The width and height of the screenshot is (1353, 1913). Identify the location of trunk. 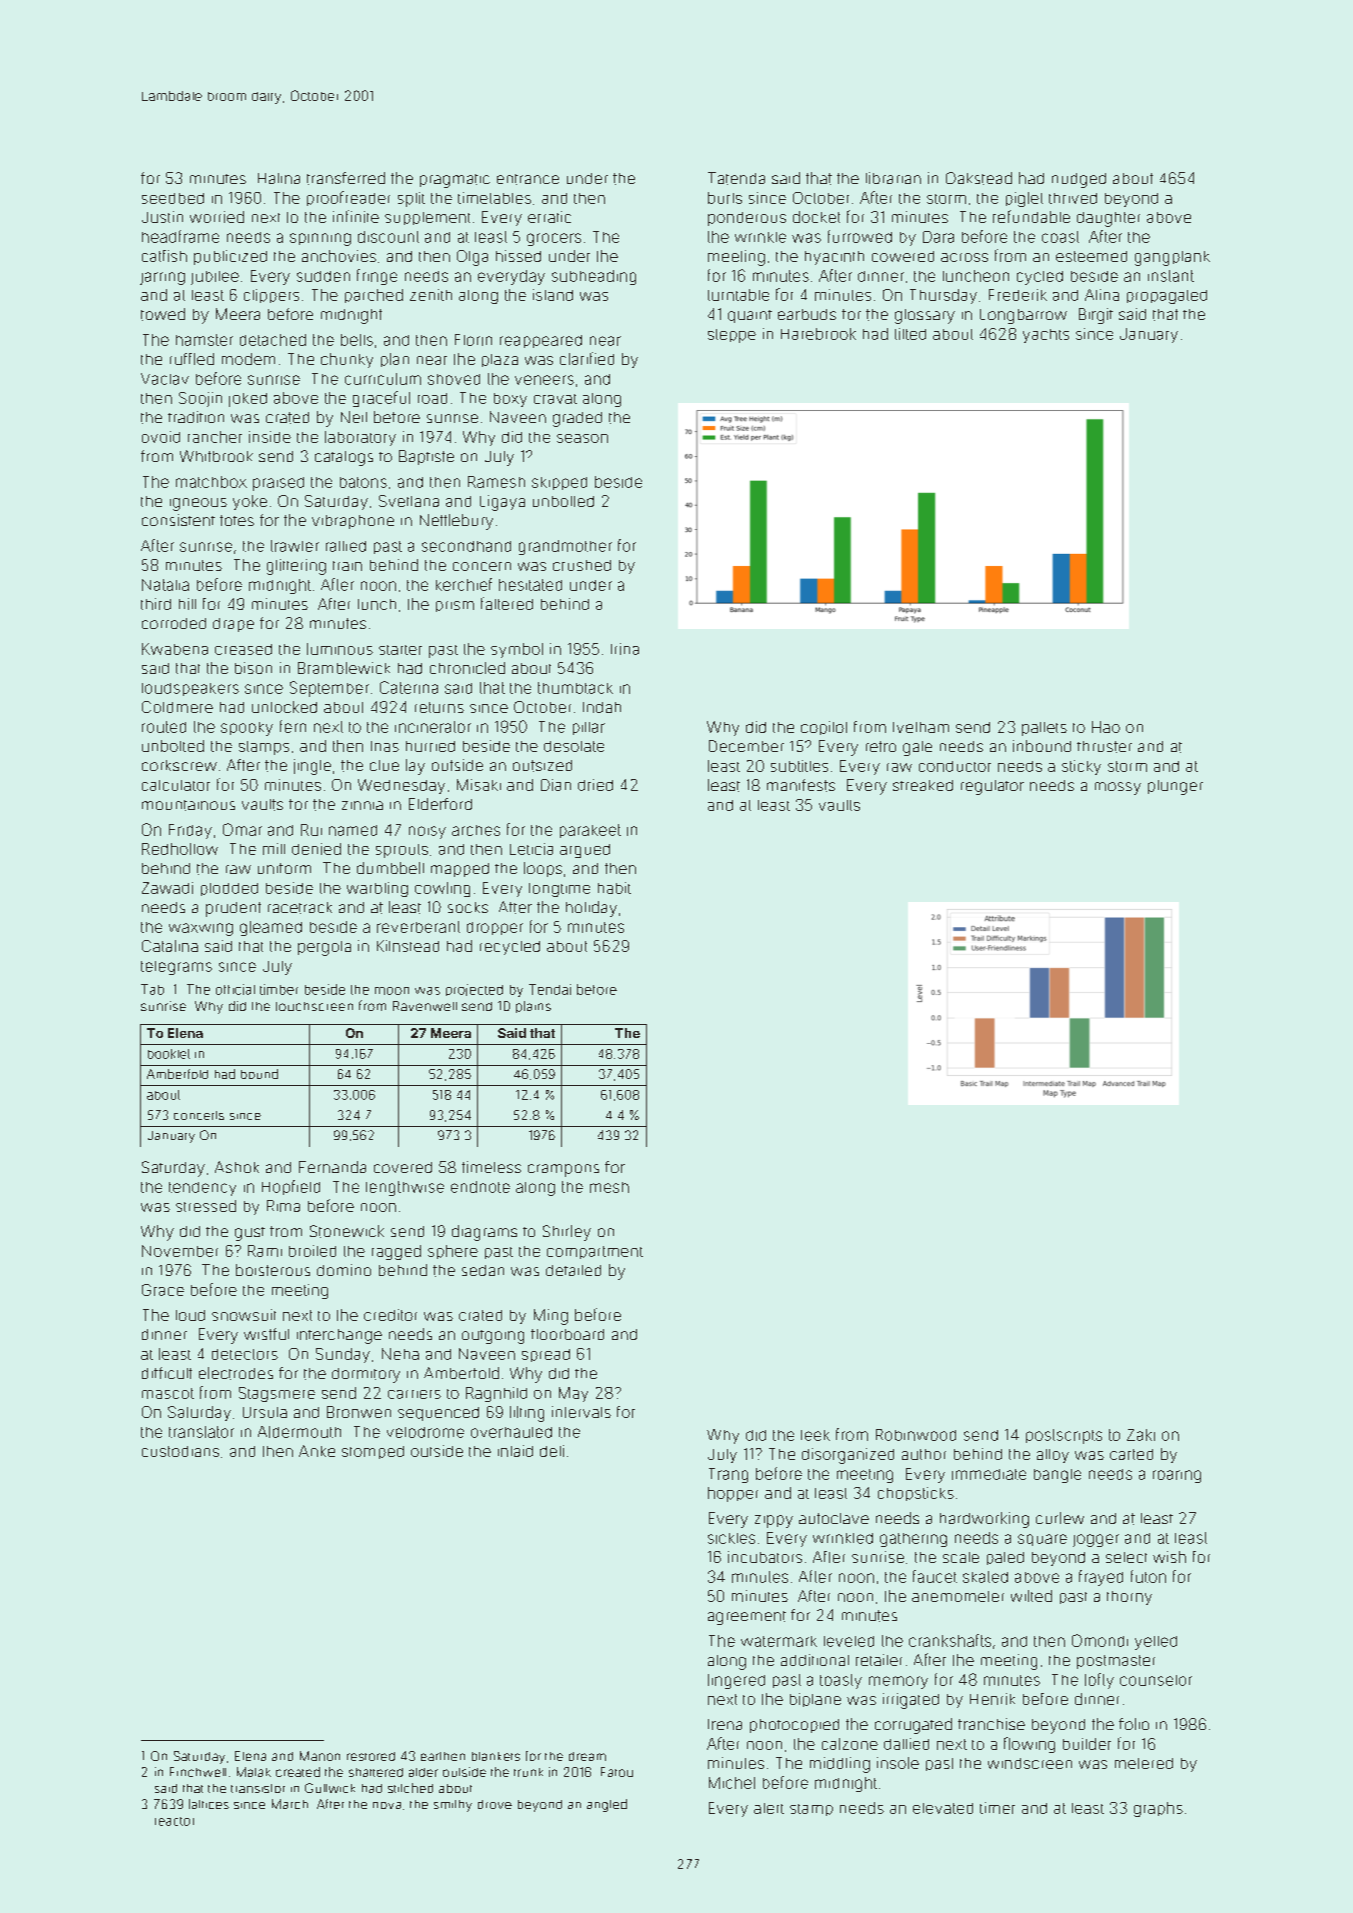
(528, 1772).
